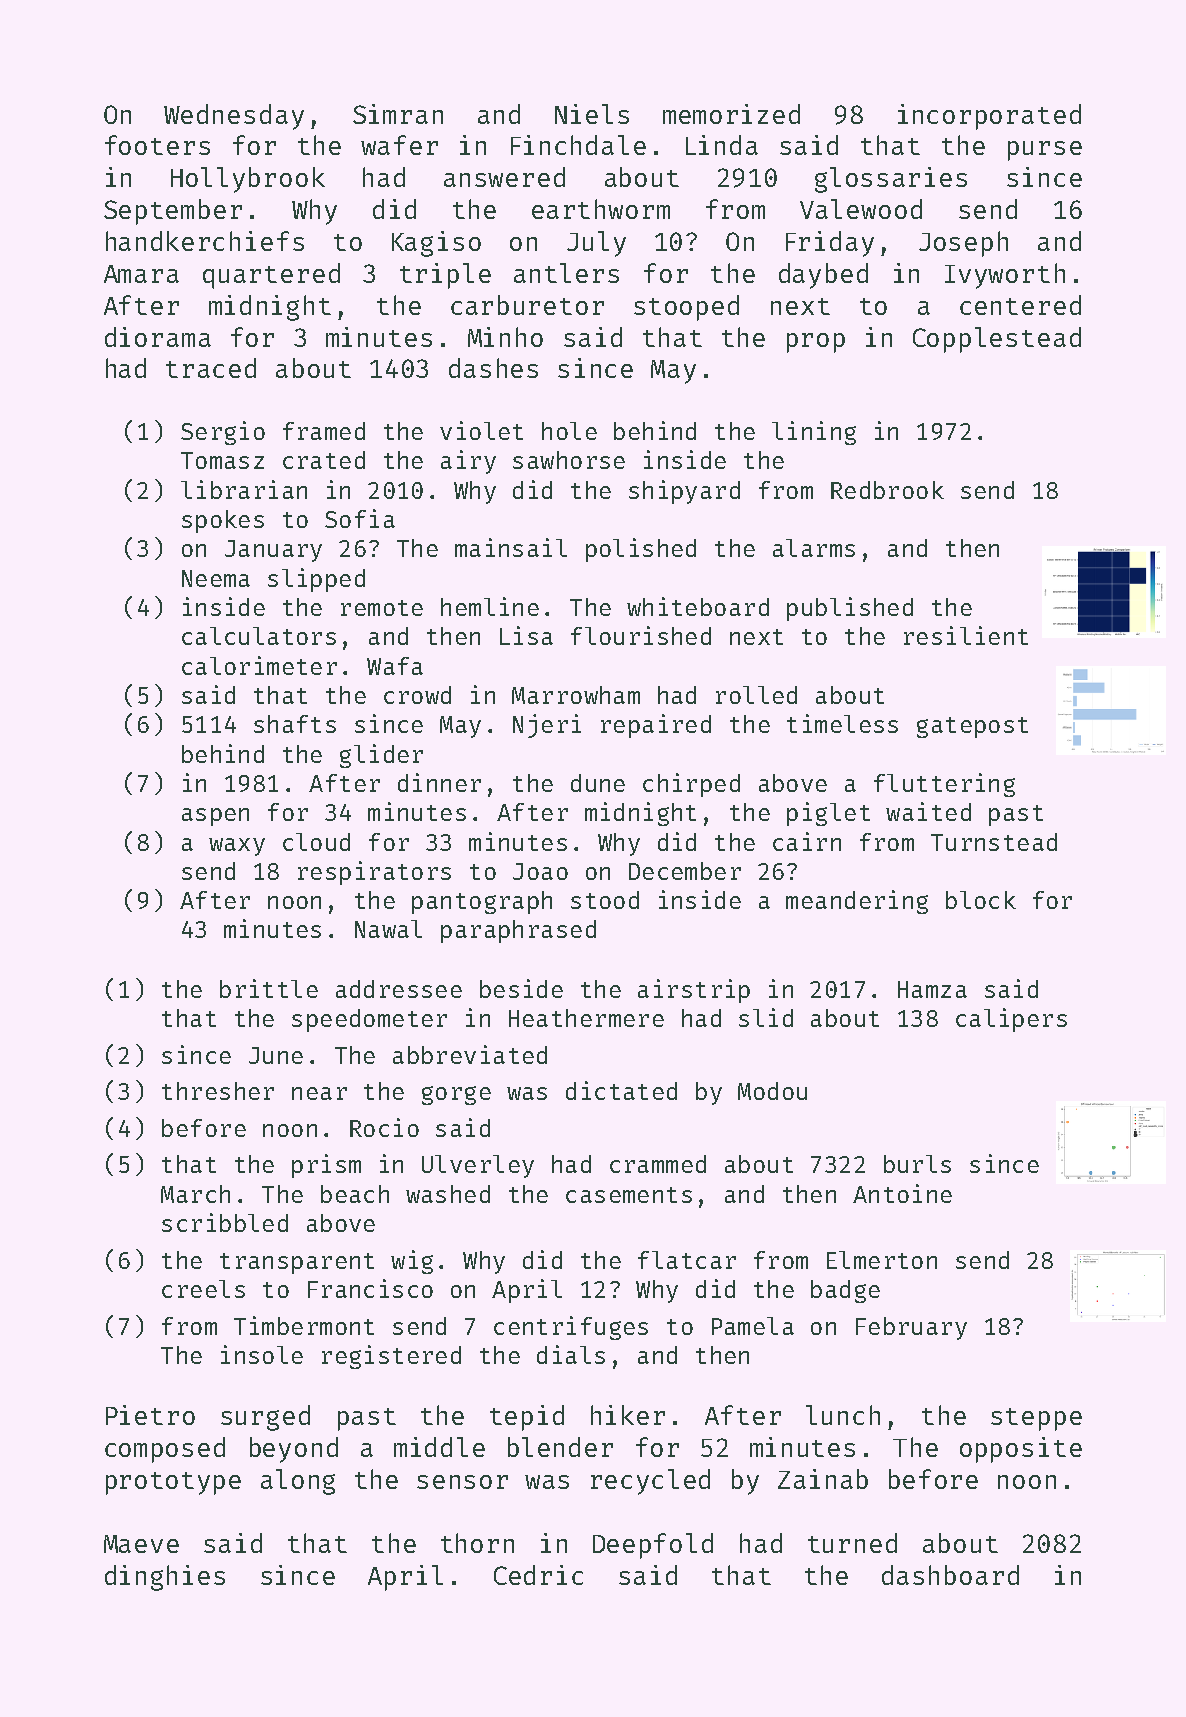 The width and height of the screenshot is (1186, 1717). Describe the element at coordinates (569, 431) in the screenshot. I see `hole` at that location.
